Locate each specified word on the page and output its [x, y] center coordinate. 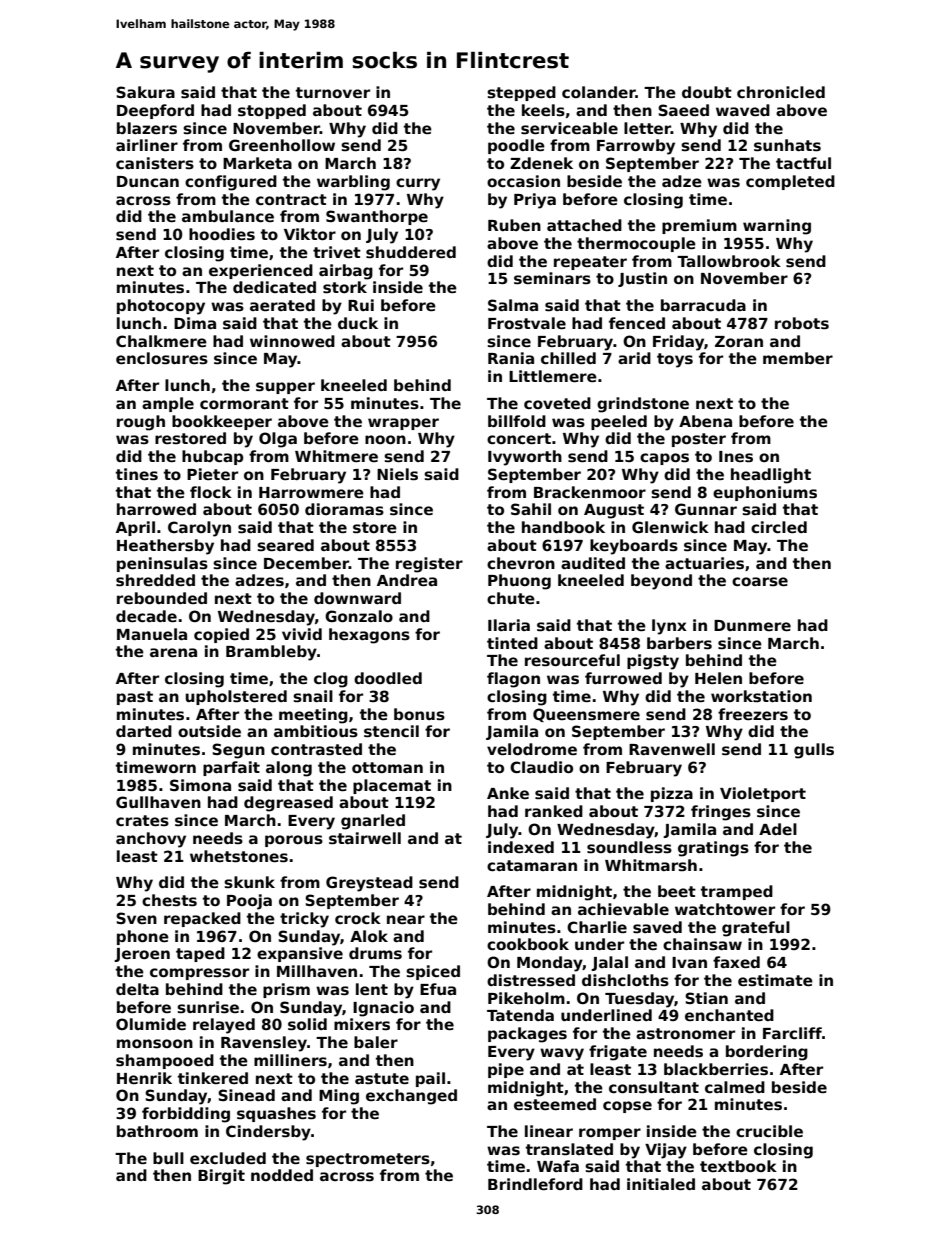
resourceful [572, 660]
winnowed [292, 341]
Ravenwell [672, 749]
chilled [568, 358]
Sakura [145, 92]
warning [777, 227]
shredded [155, 580]
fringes [721, 813]
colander [599, 92]
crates [142, 821]
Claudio [541, 767]
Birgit [221, 1177]
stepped [521, 93]
